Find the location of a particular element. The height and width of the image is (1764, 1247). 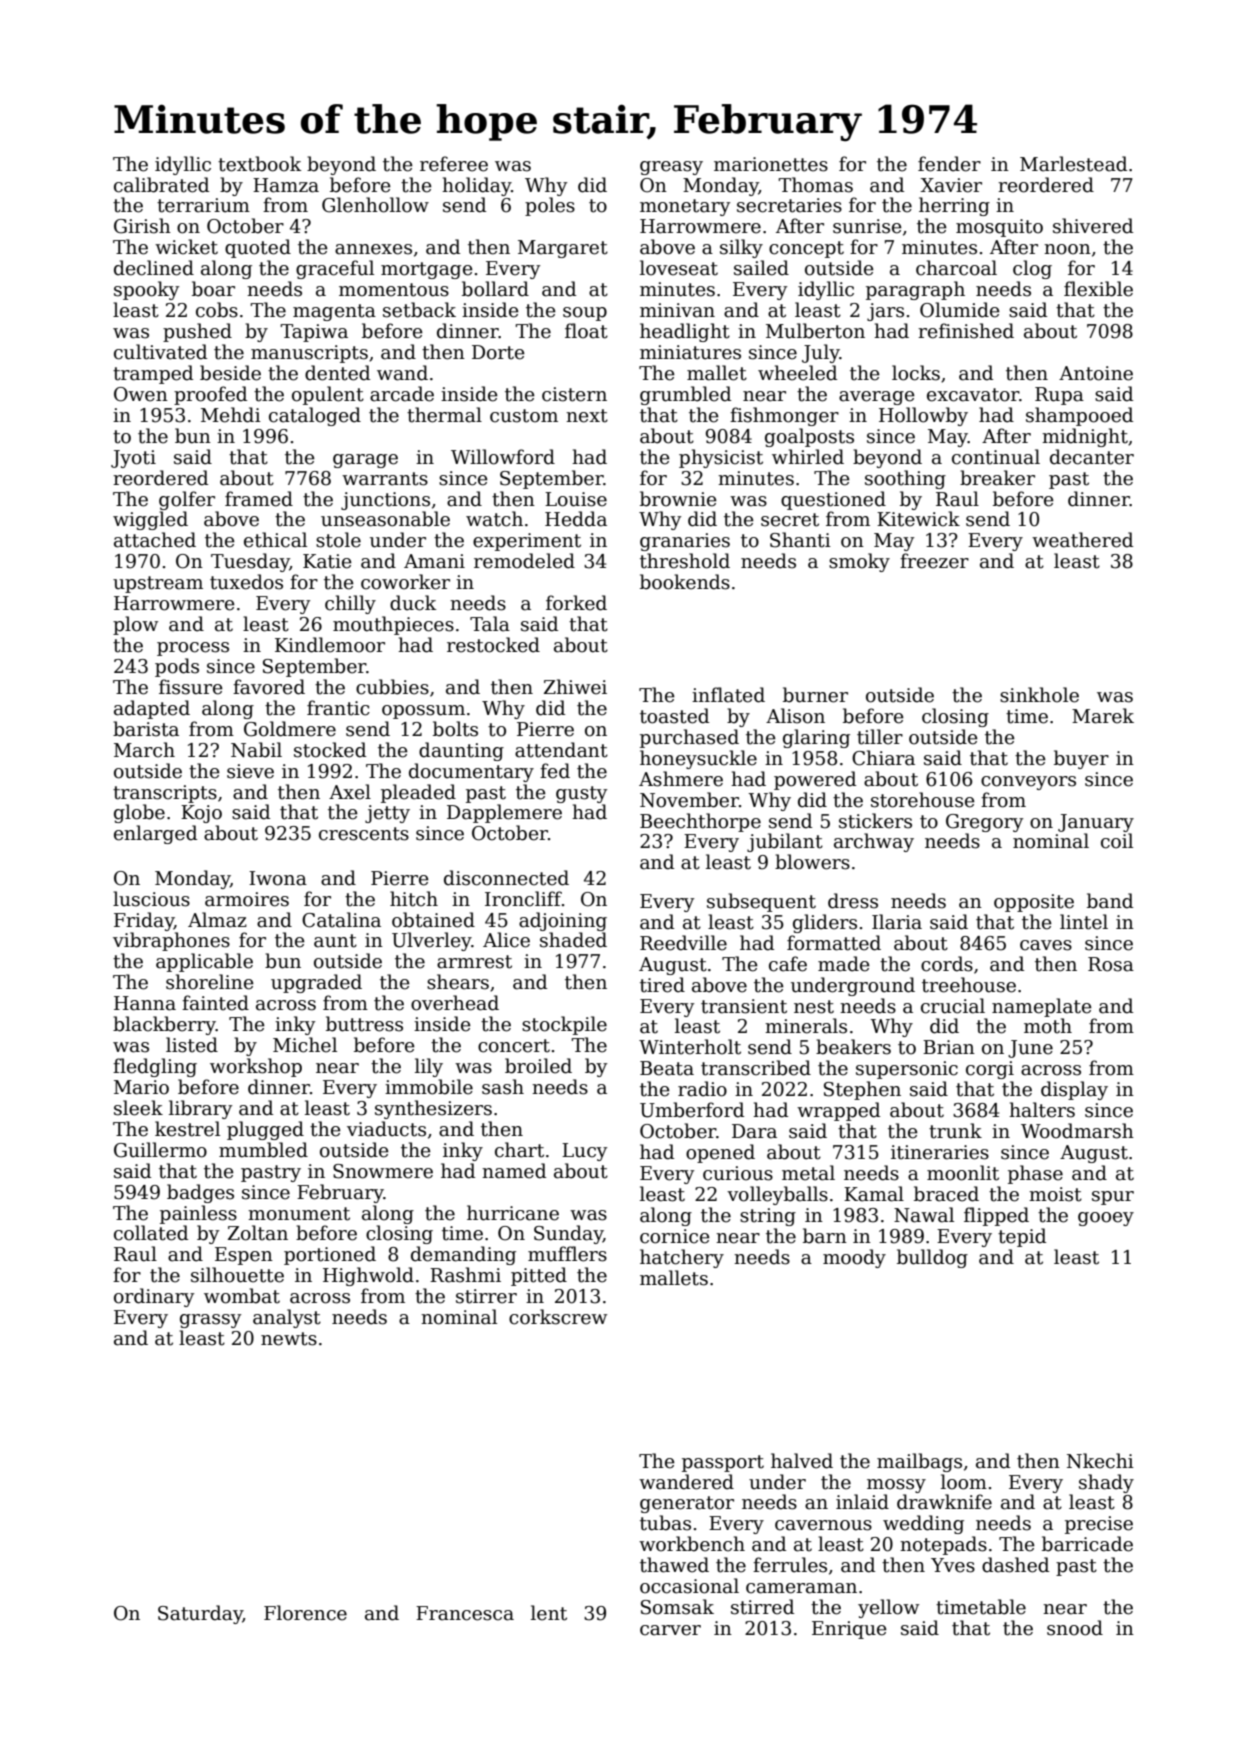

excavator is located at coordinates (973, 395).
